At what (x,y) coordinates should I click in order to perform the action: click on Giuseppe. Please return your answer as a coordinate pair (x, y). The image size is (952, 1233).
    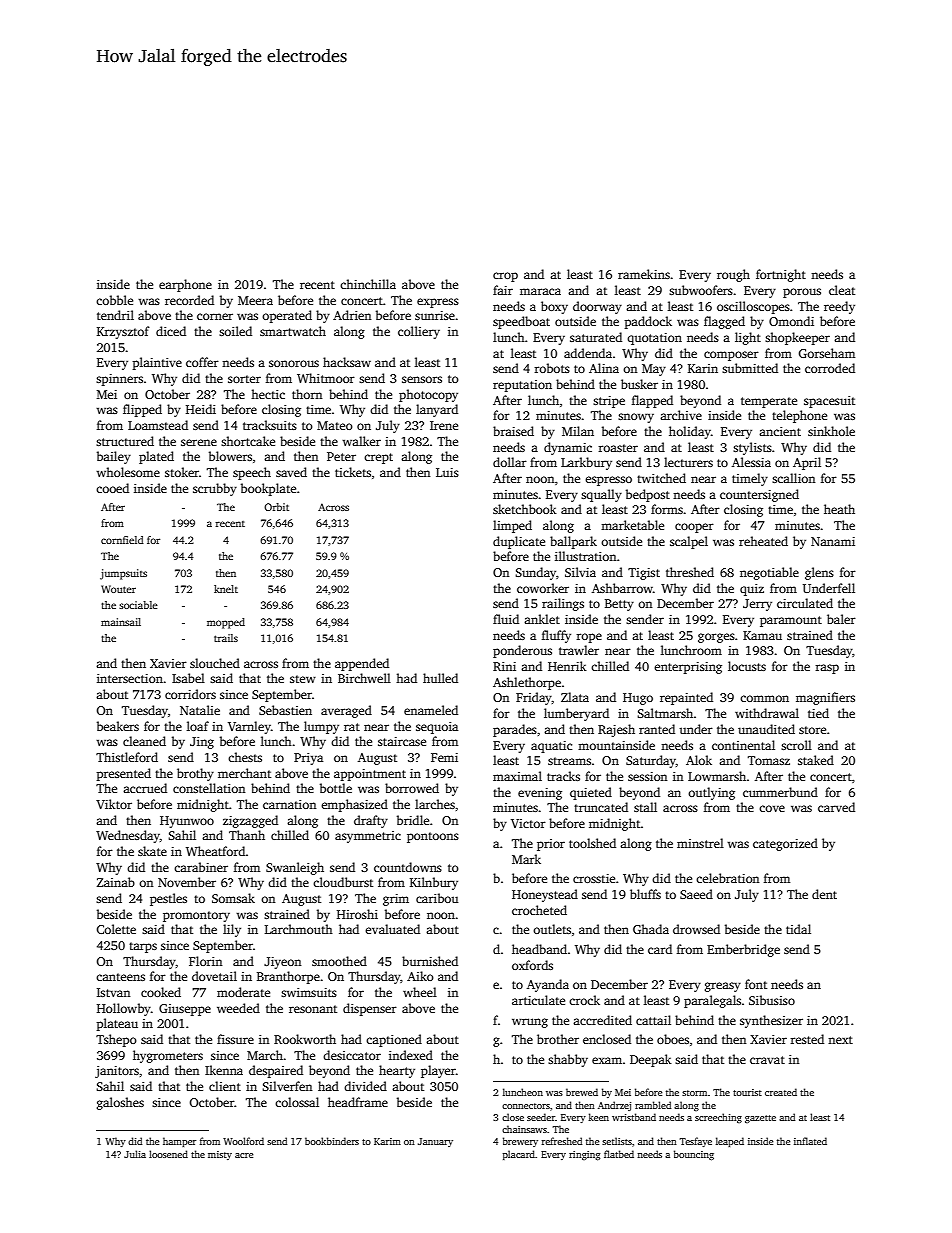
    Looking at the image, I should click on (185, 1010).
